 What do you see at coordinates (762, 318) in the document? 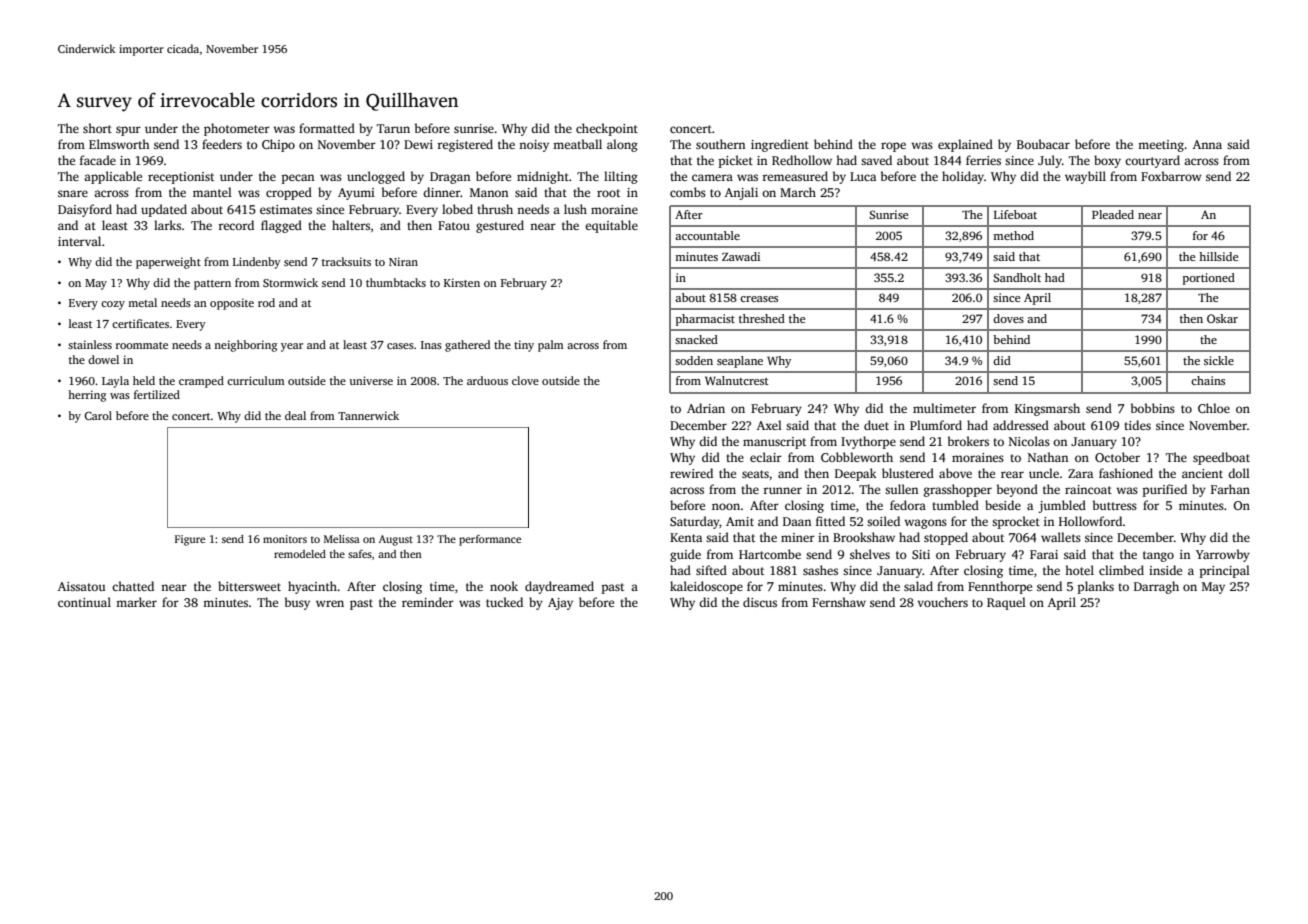
I see `threshed` at bounding box center [762, 318].
